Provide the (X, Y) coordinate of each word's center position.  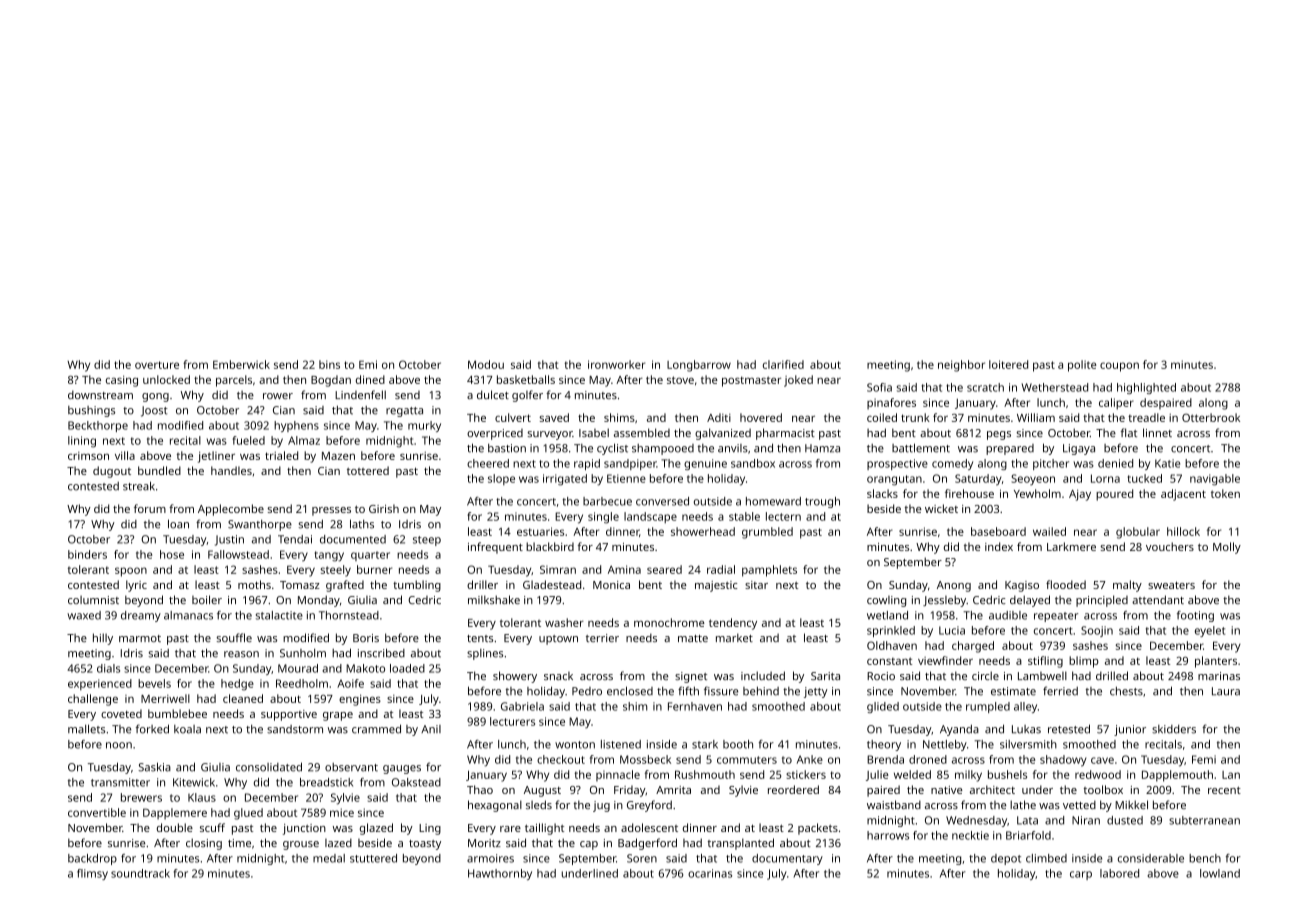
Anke (810, 759)
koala (187, 729)
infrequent (495, 548)
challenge (93, 700)
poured (1114, 495)
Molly (1227, 548)
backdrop (92, 859)
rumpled (988, 707)
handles (231, 470)
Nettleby (945, 745)
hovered (761, 417)
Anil (431, 729)
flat (1129, 432)
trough (822, 502)
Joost (154, 411)
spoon (131, 572)
